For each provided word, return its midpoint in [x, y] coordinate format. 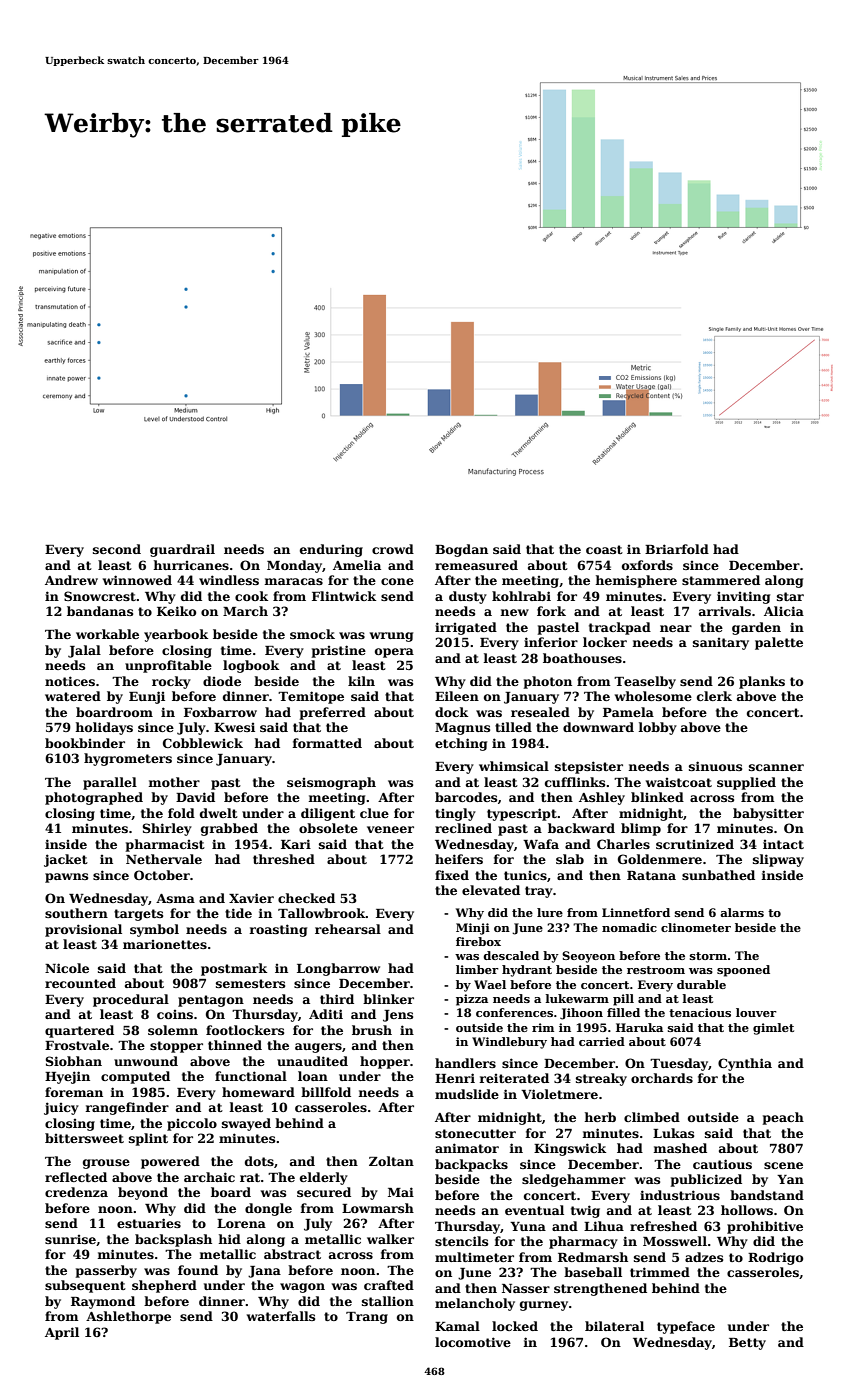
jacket [66, 860]
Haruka [639, 1027]
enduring [331, 550]
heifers [459, 859]
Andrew [71, 580]
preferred [333, 713]
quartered [79, 1031]
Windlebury [509, 1043]
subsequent [85, 1286]
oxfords [647, 565]
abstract [292, 1254]
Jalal [84, 651]
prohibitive [765, 1227]
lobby [657, 728]
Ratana [651, 875]
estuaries [149, 1223]
